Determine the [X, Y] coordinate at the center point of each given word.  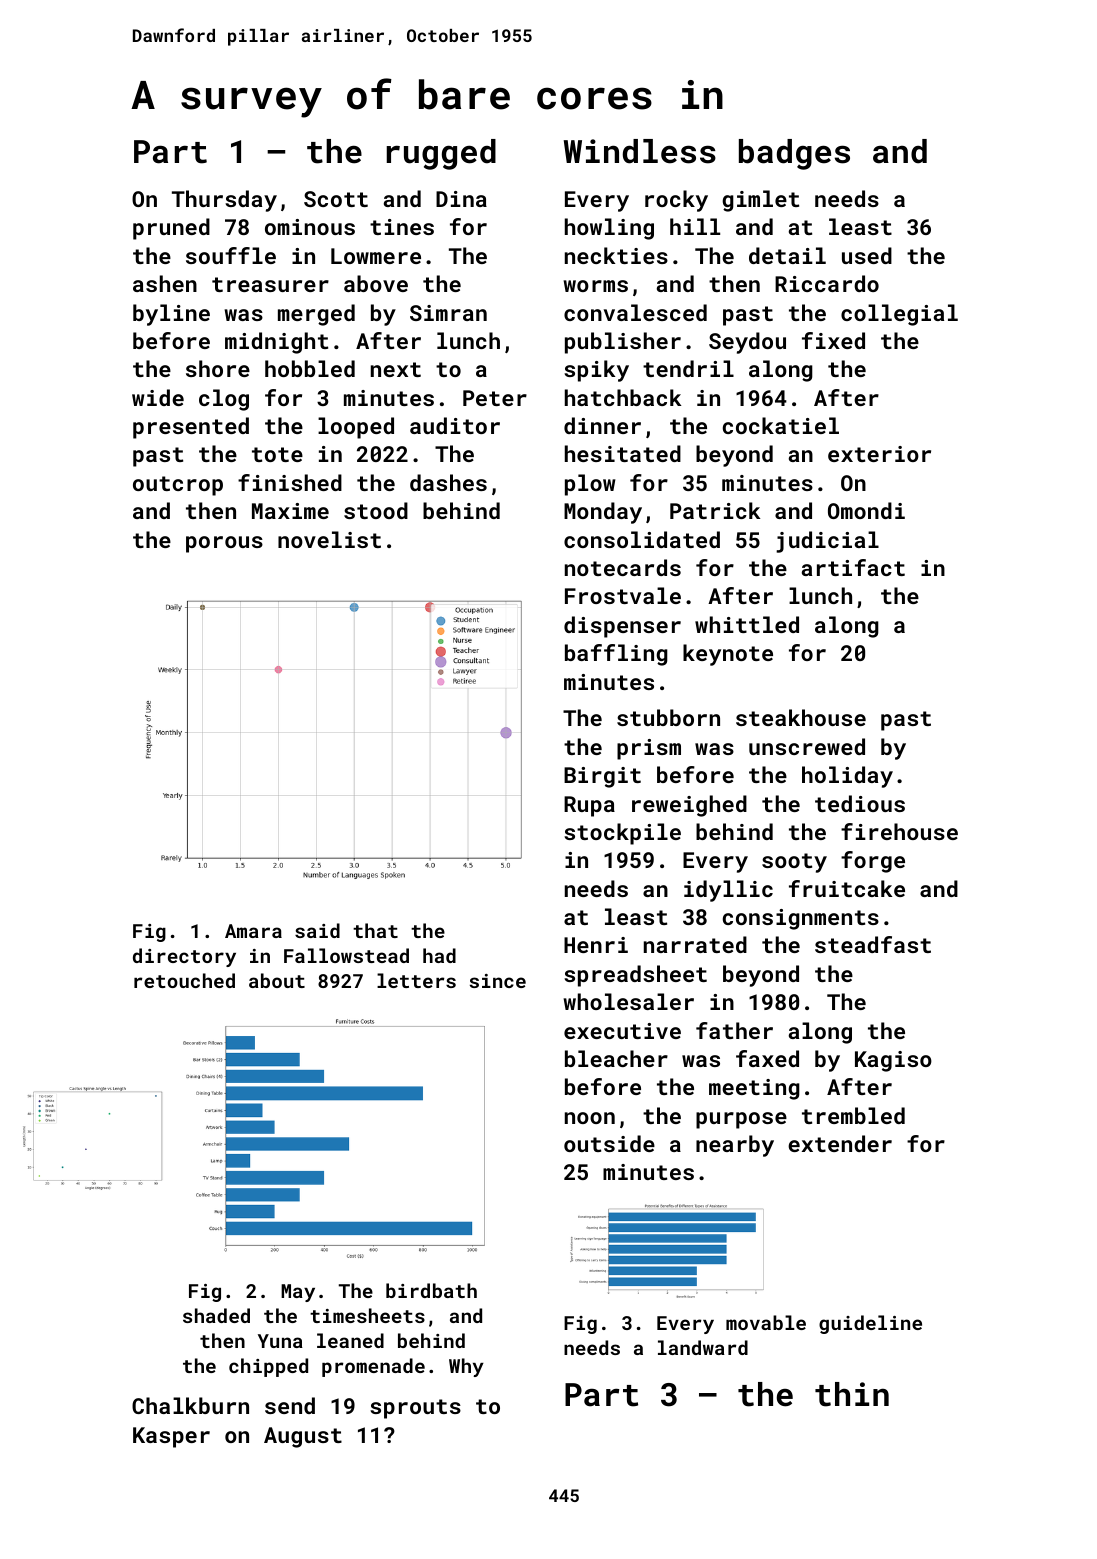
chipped [268, 1367]
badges [794, 154]
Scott [336, 199]
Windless [640, 151]
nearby [735, 1146]
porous [224, 544]
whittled [747, 624]
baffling [616, 655]
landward [703, 1347]
